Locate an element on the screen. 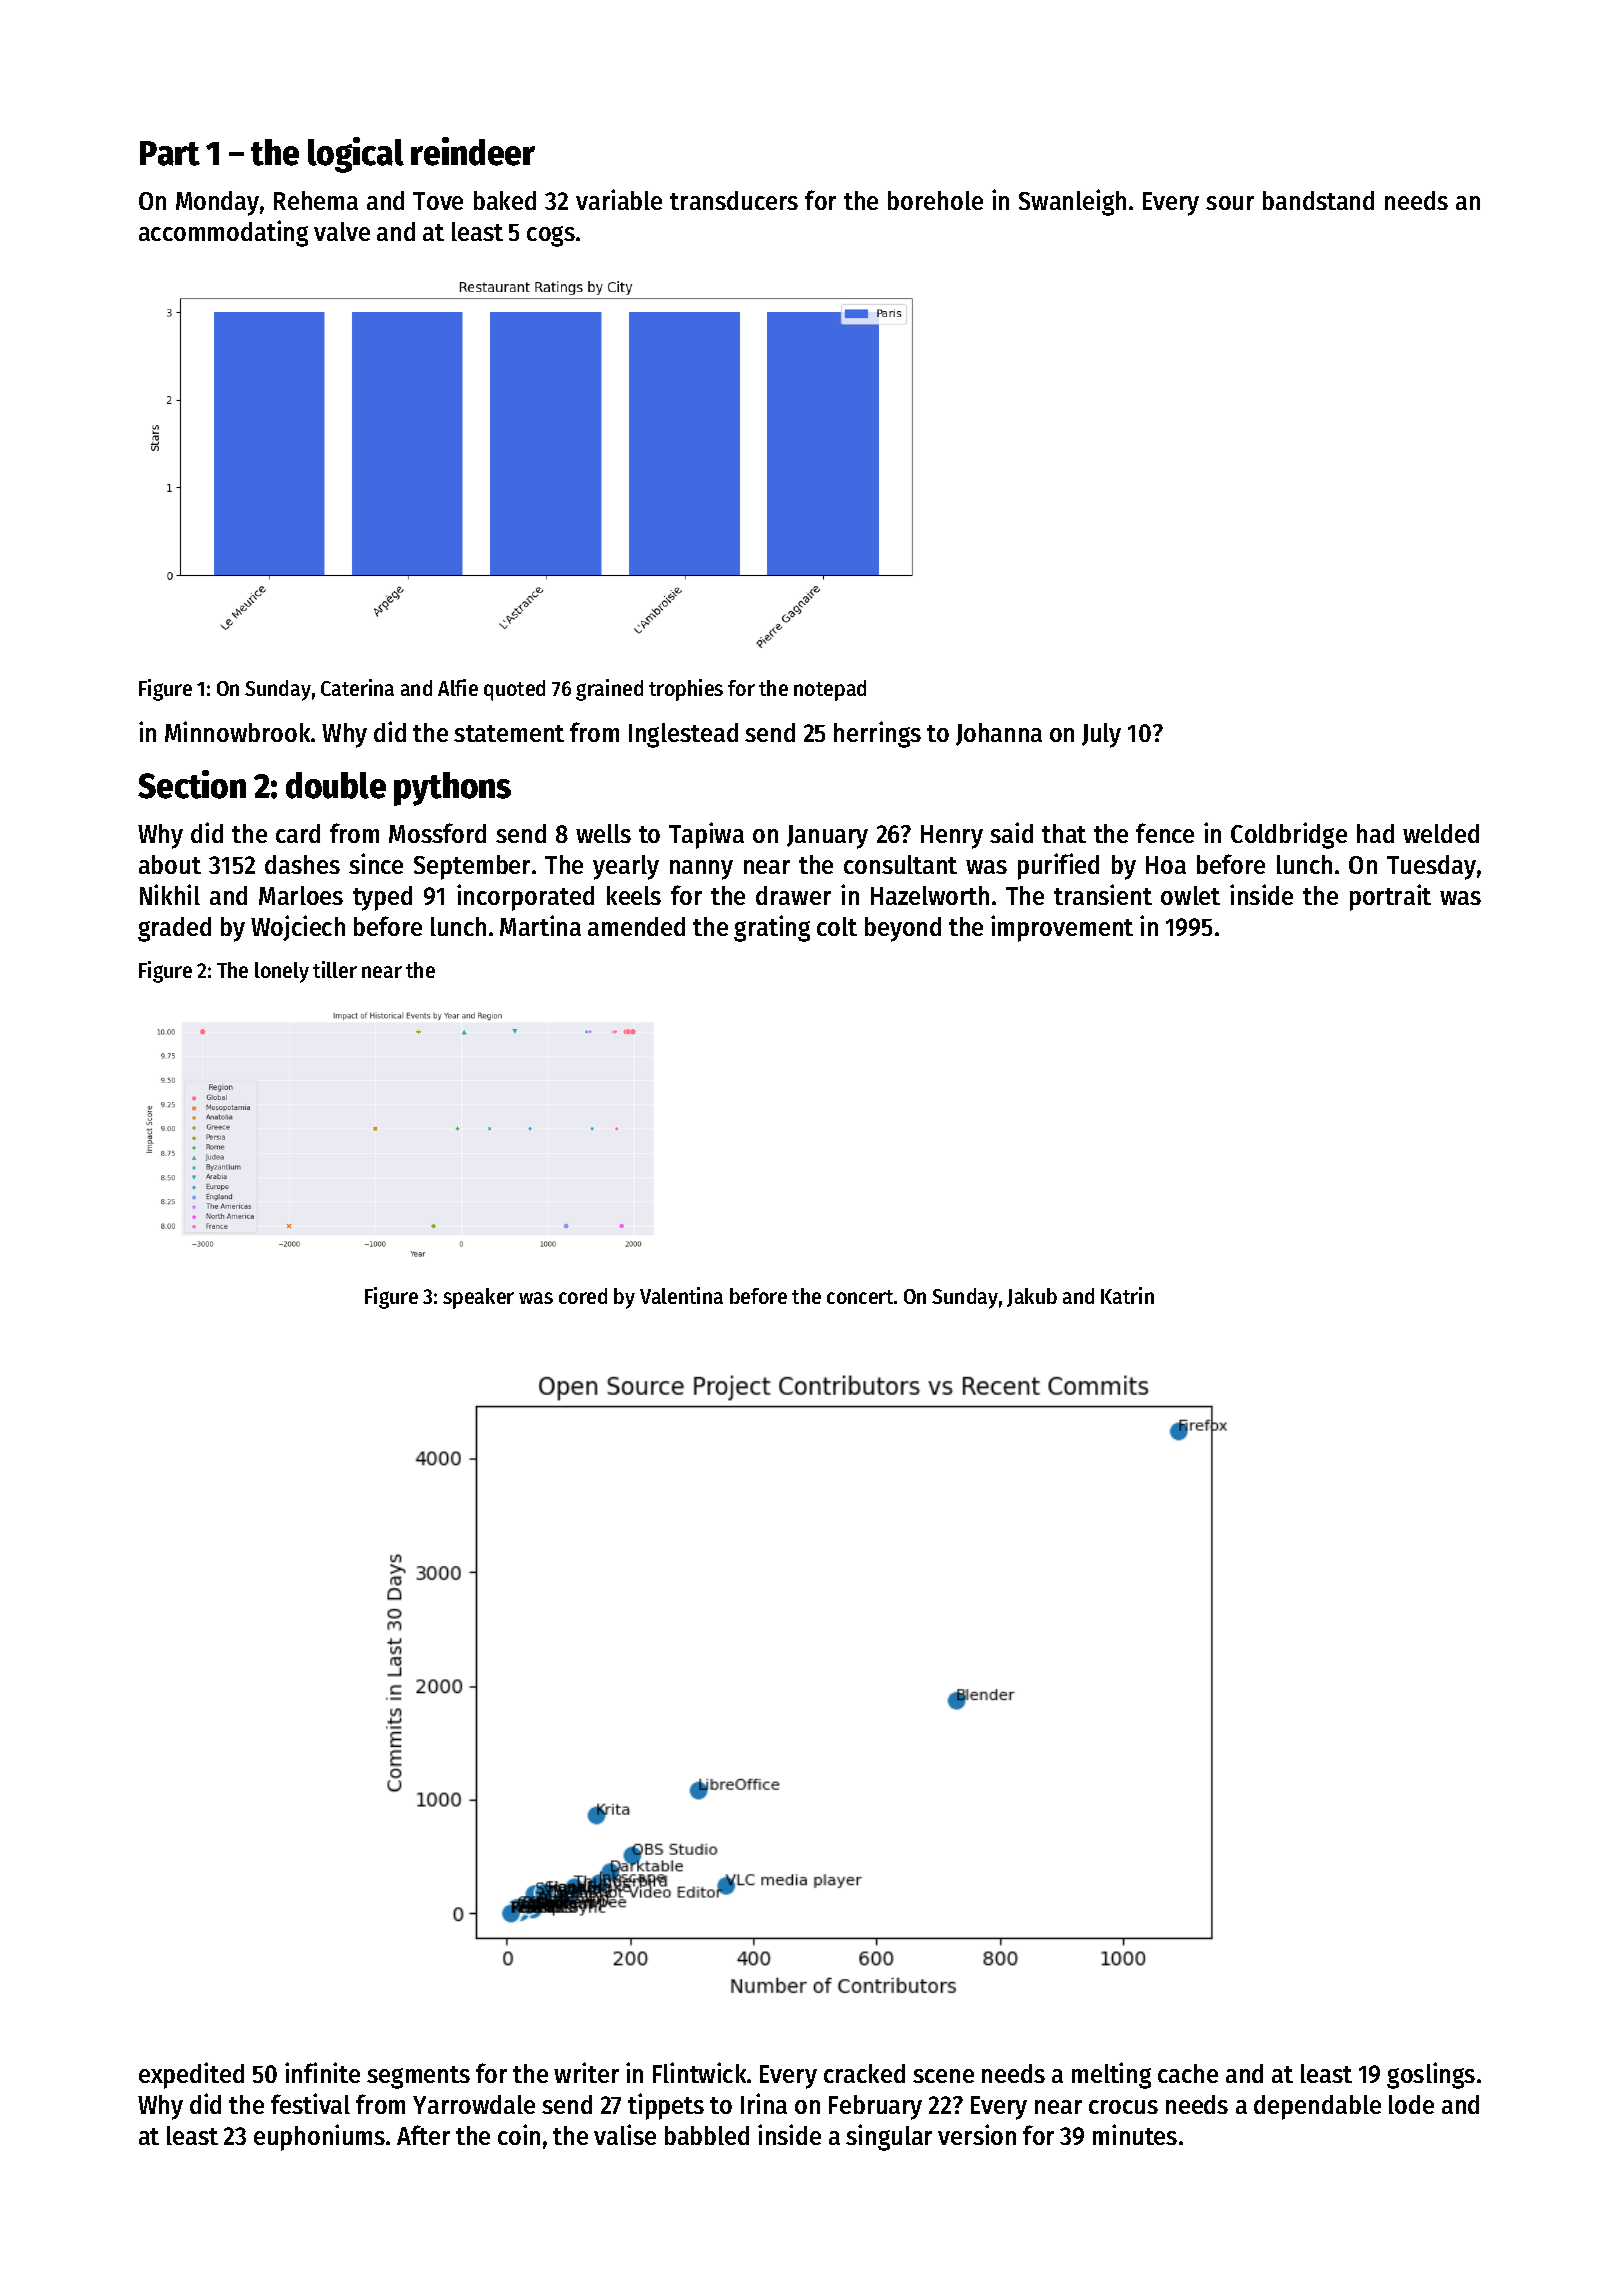 Image resolution: width=1620 pixels, height=2292 pixels. borehole is located at coordinates (935, 200).
